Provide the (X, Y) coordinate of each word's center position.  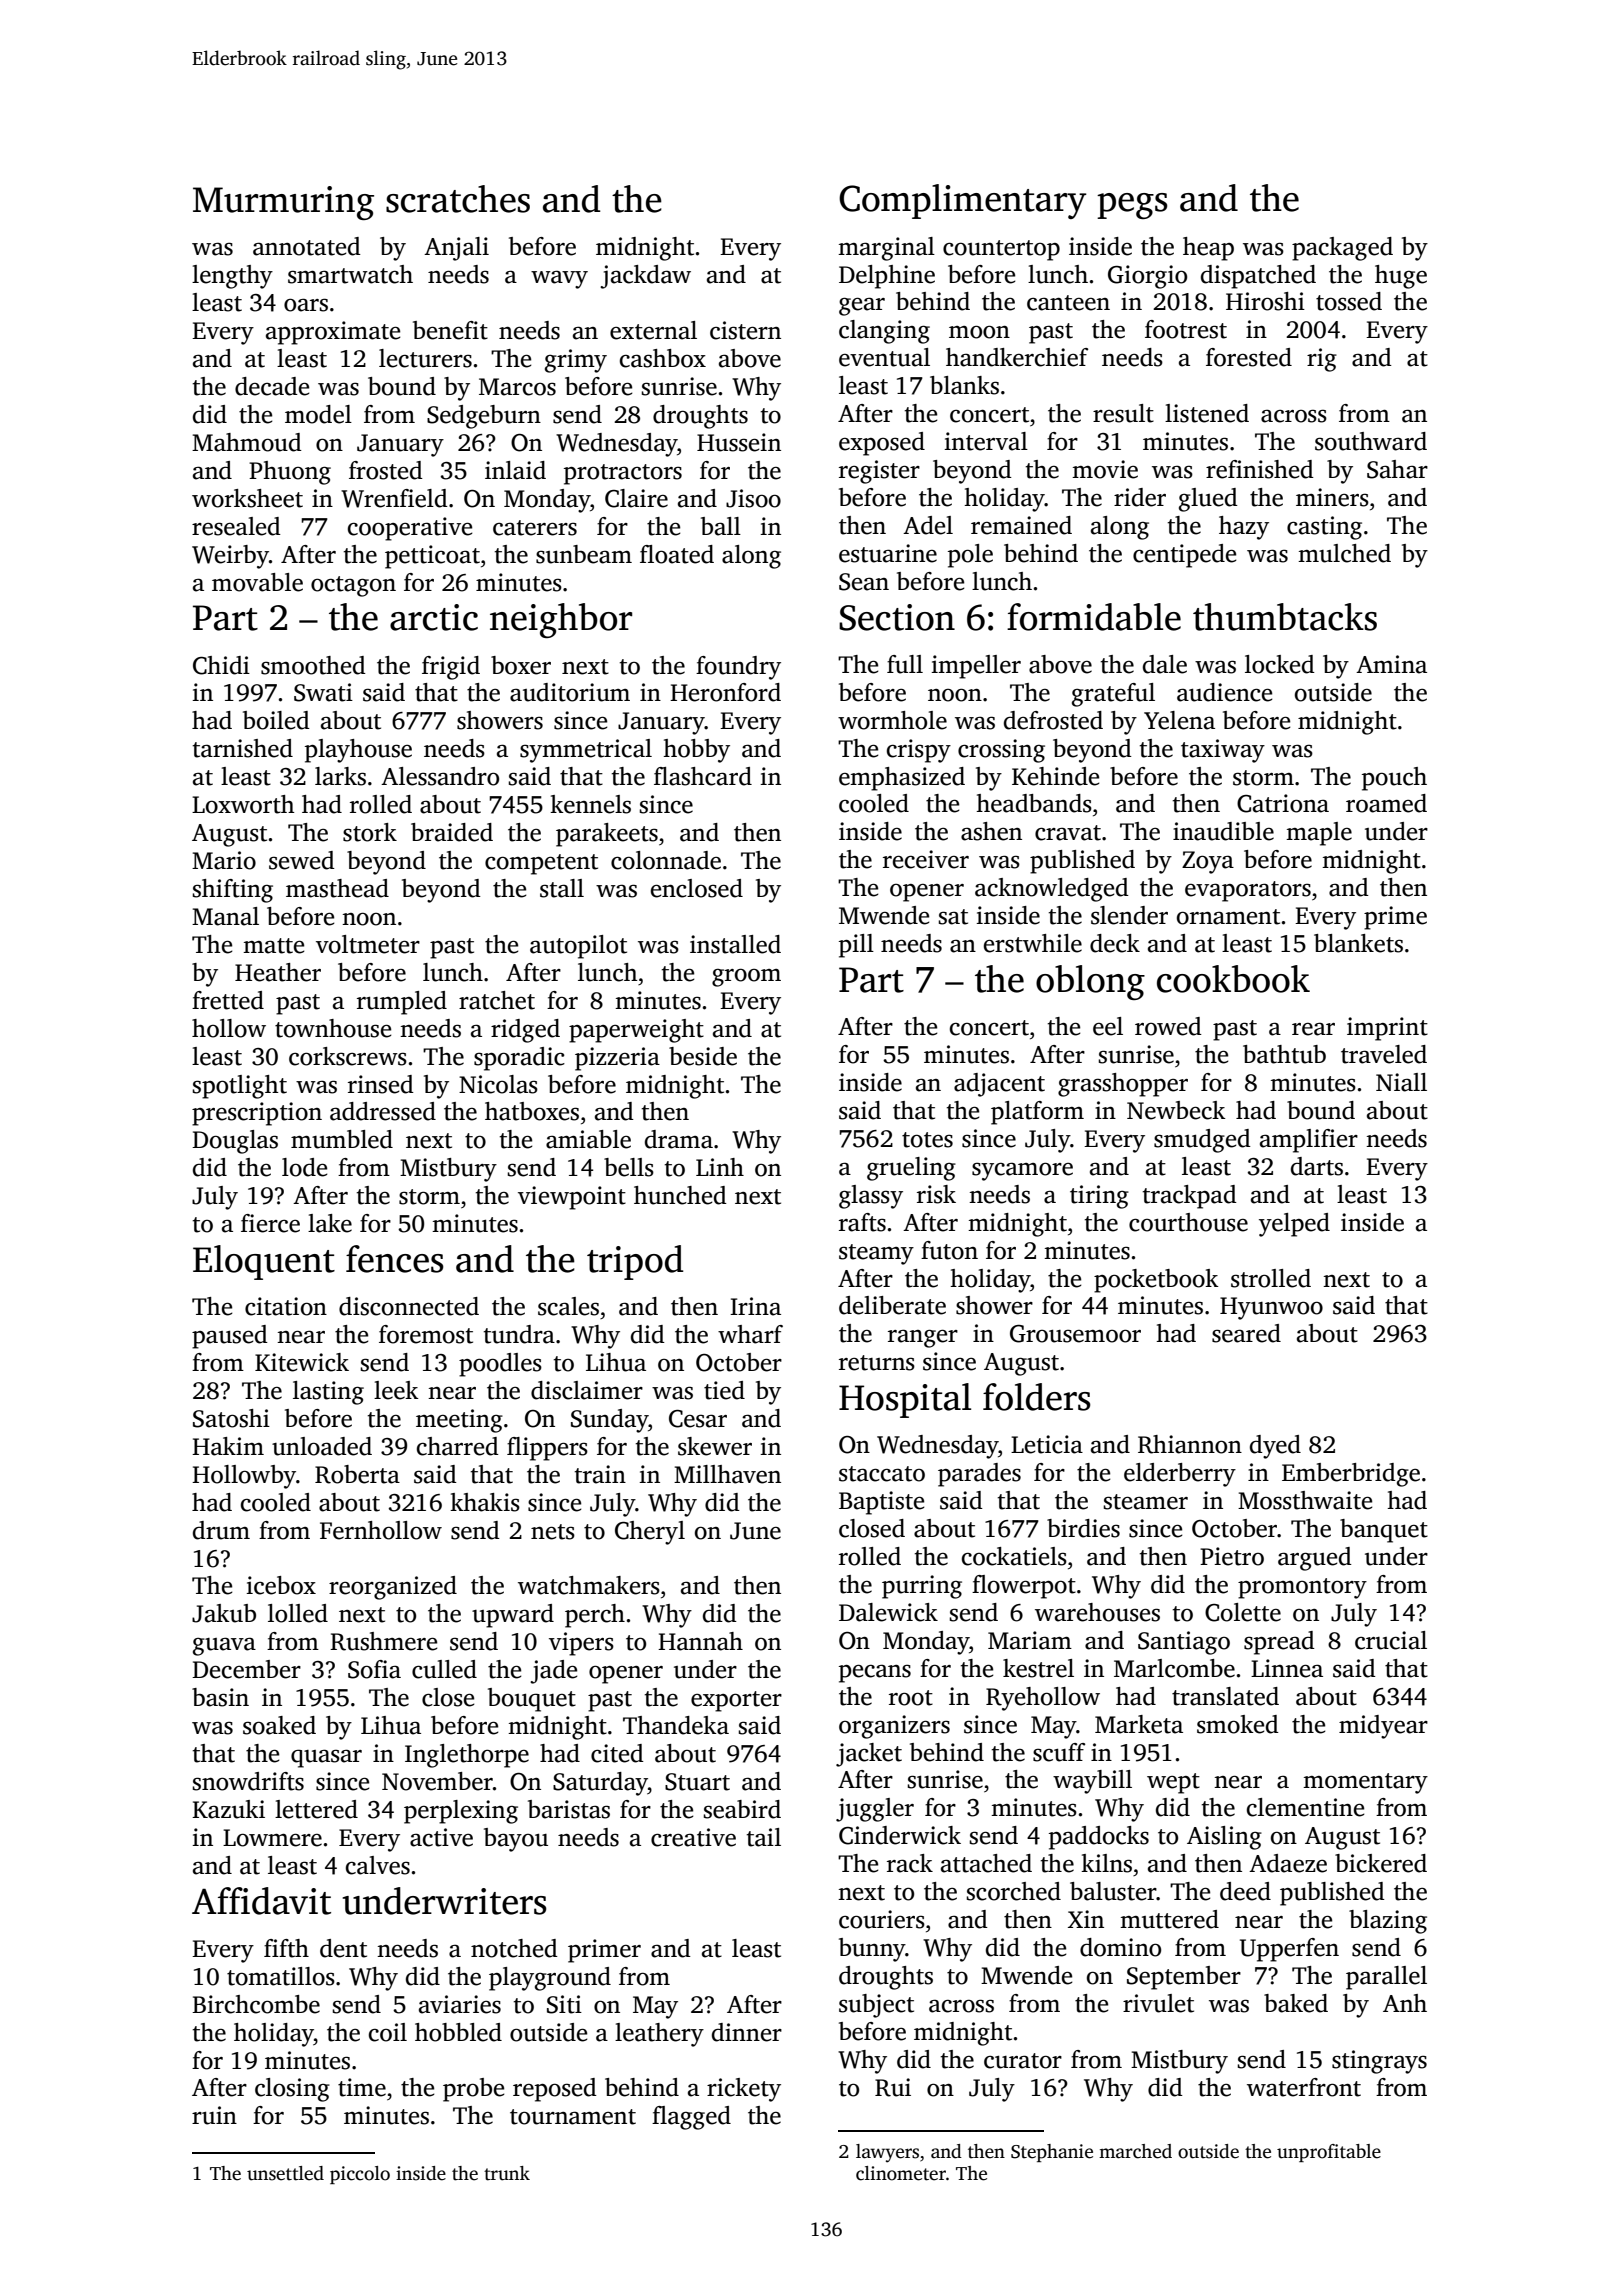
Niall (1401, 1082)
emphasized (902, 779)
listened (1207, 413)
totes (927, 1140)
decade (272, 386)
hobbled (458, 2032)
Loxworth (243, 804)
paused (230, 1337)
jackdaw (645, 277)
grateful (1113, 695)
